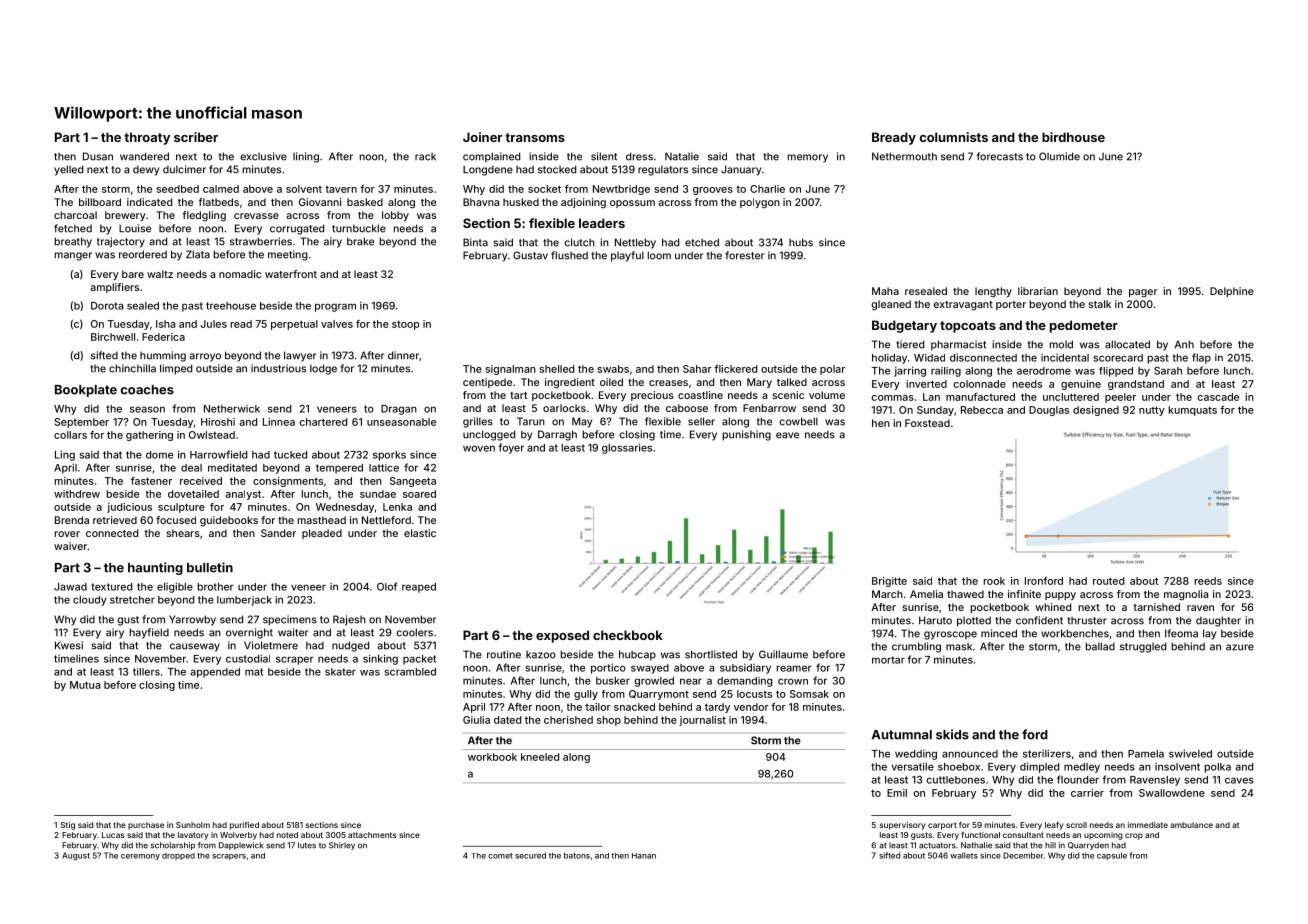 The width and height of the image is (1308, 924). What do you see at coordinates (1081, 385) in the image?
I see `genuine` at bounding box center [1081, 385].
